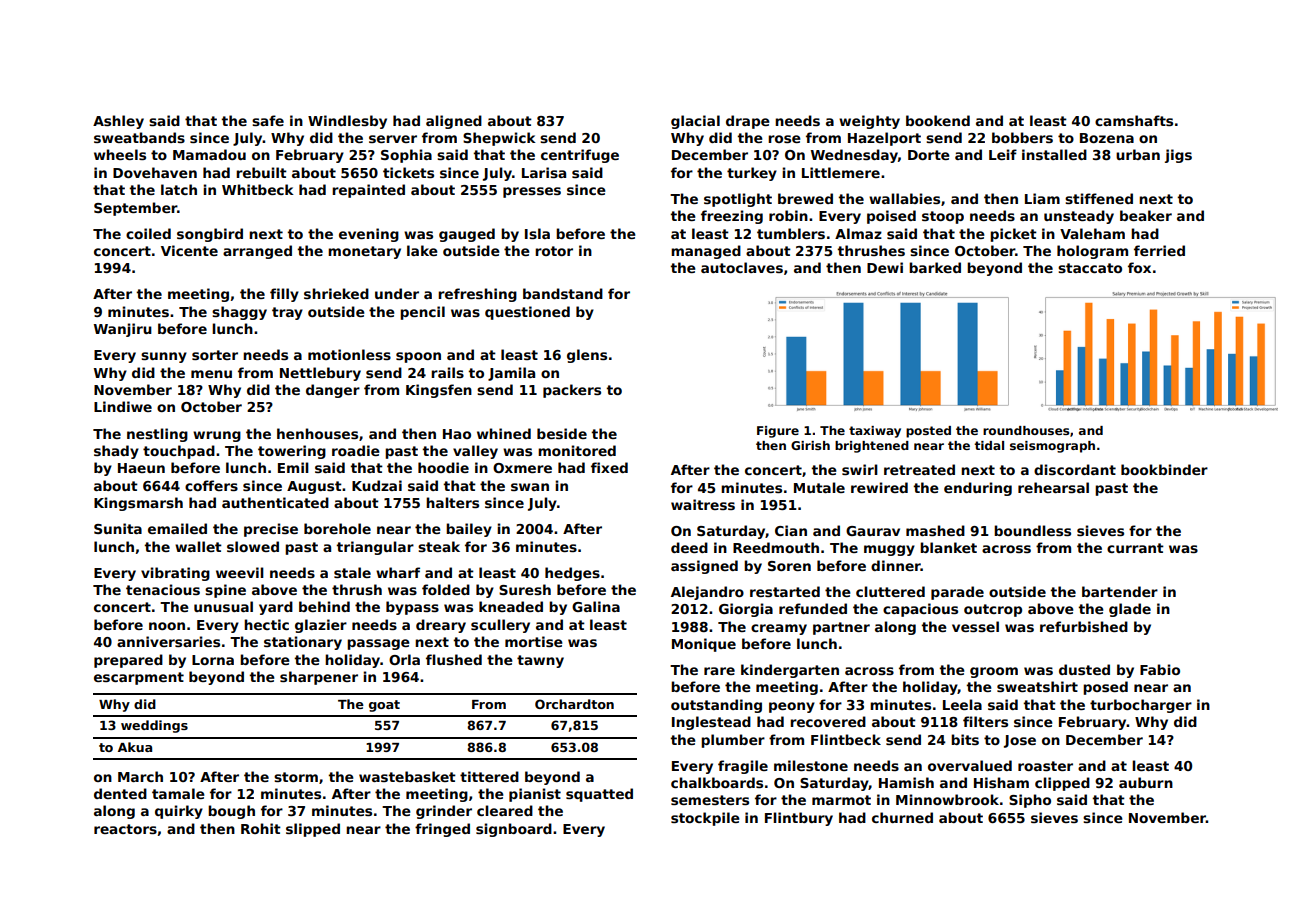  Describe the element at coordinates (125, 829) in the screenshot. I see `reactors` at that location.
